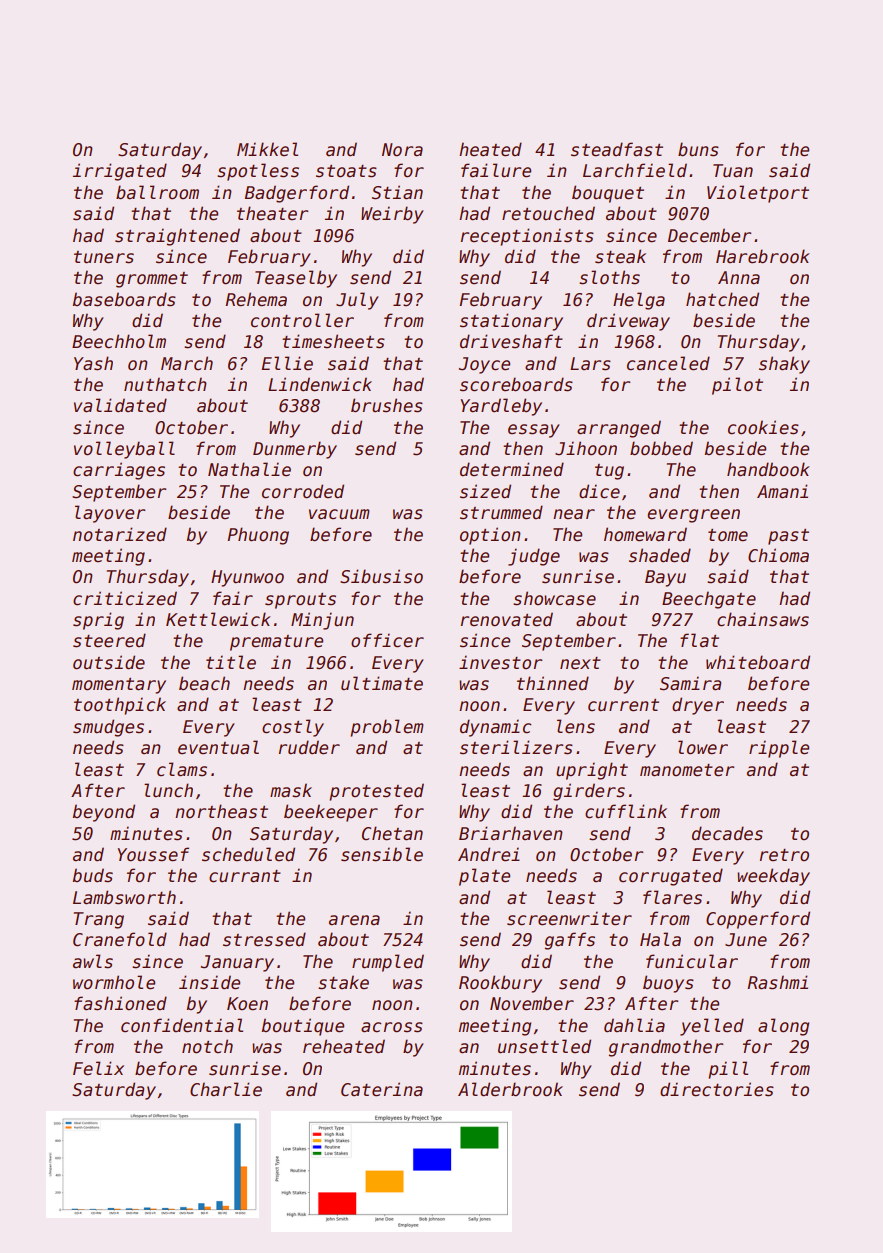  Describe the element at coordinates (666, 1048) in the page. I see `grandmother` at that location.
